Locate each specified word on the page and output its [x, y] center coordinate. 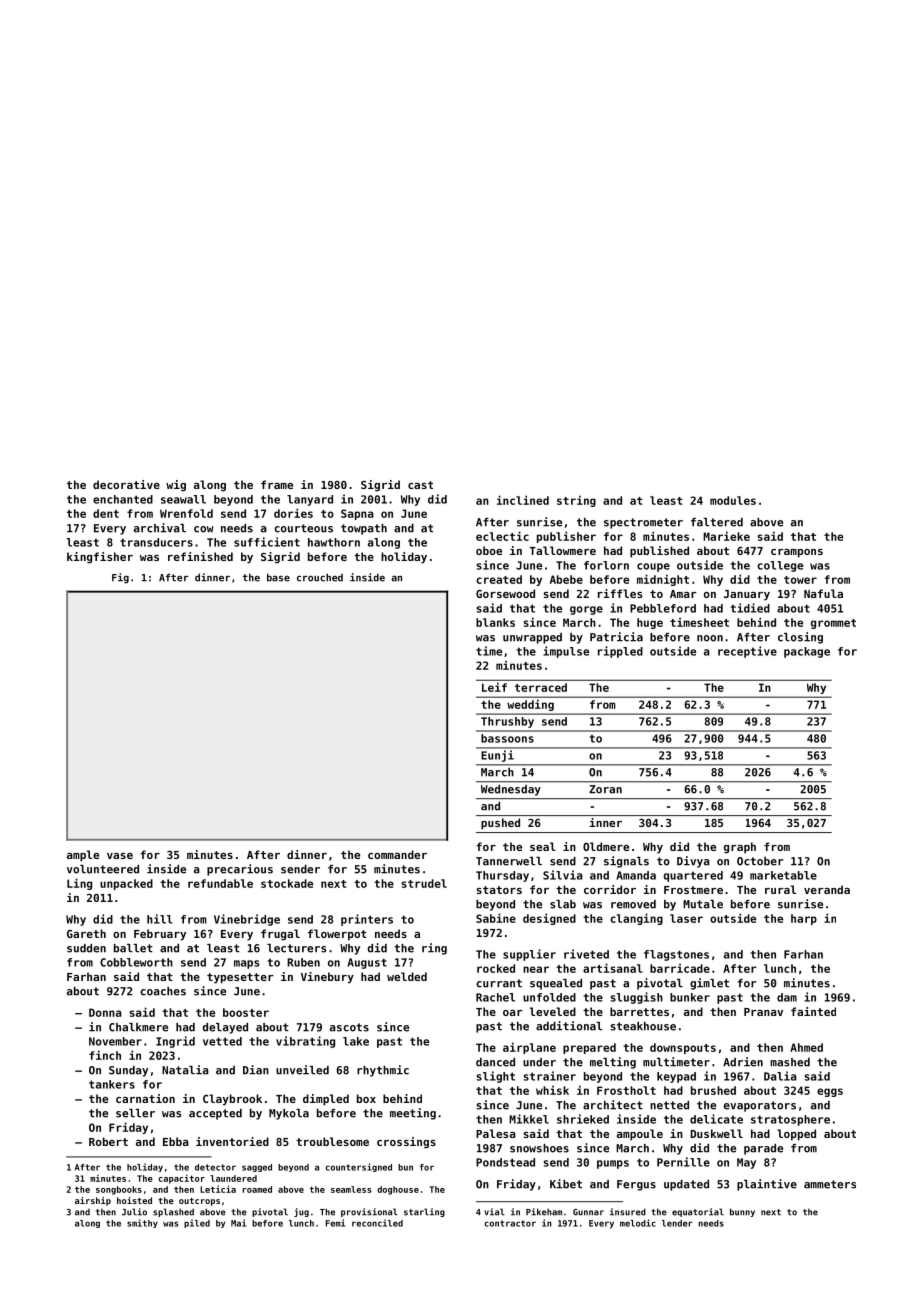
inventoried [232, 1141]
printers [367, 920]
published [659, 552]
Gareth [86, 933]
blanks [495, 622]
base [278, 577]
